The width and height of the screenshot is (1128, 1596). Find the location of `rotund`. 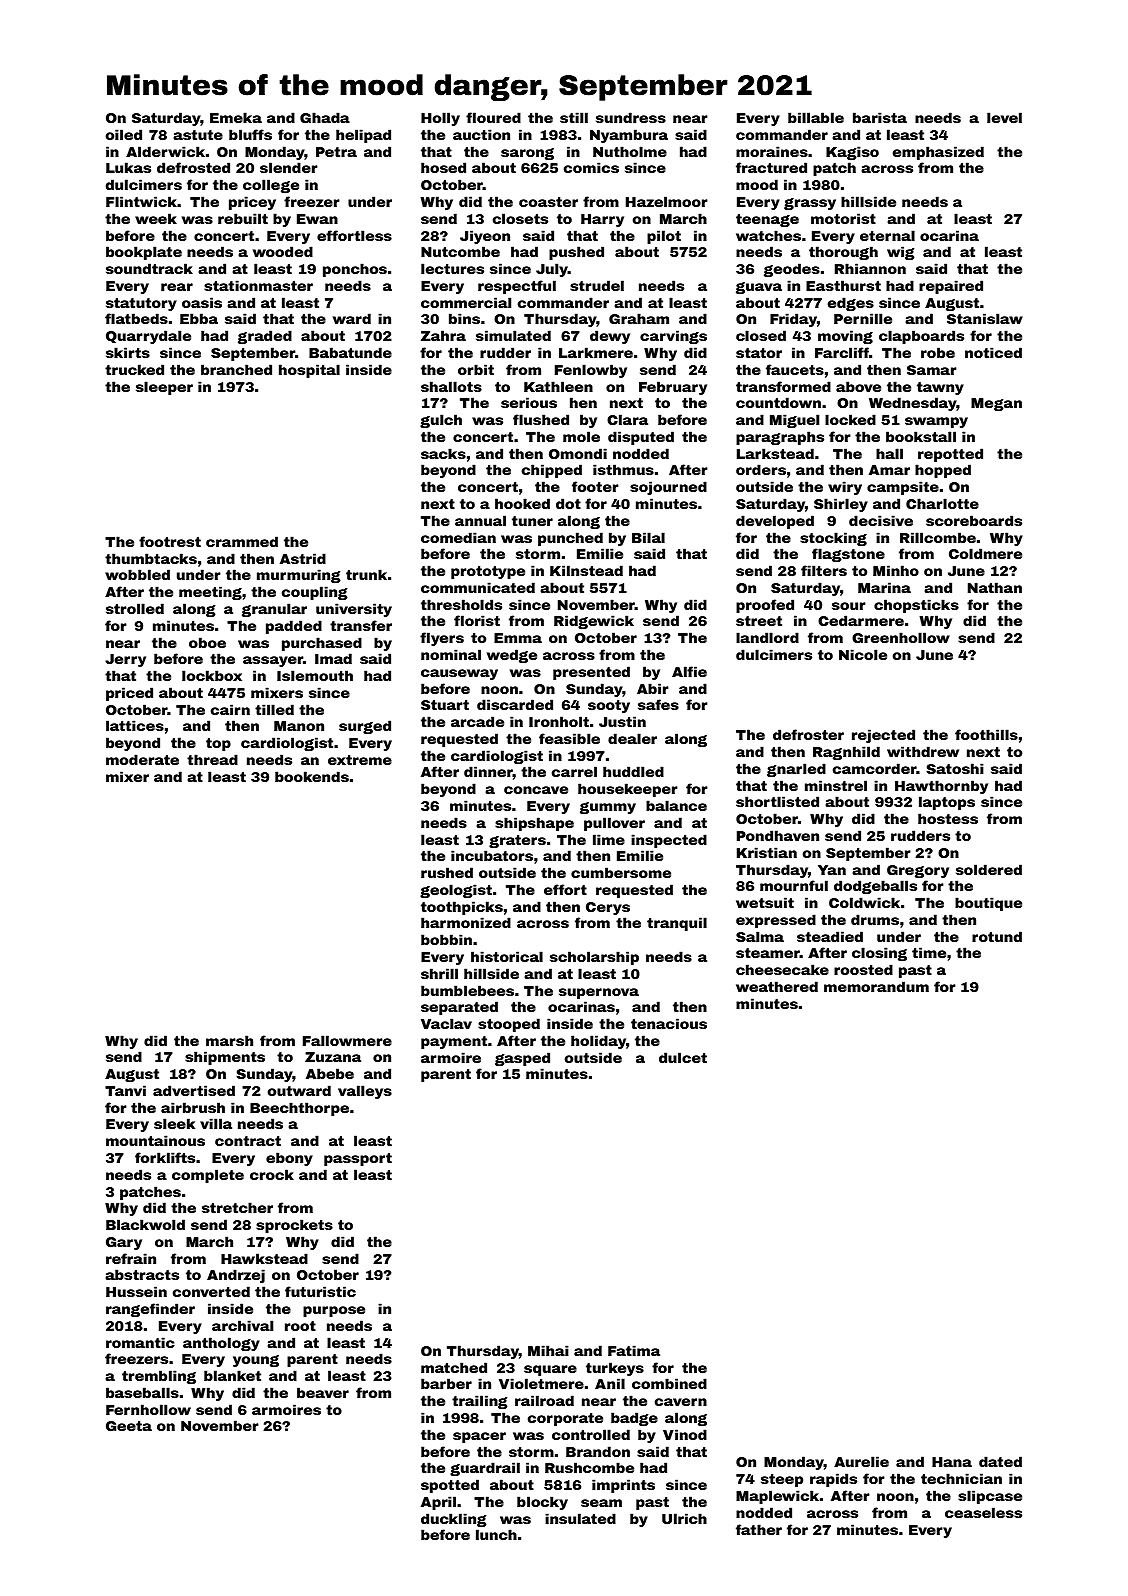

rotund is located at coordinates (997, 936).
